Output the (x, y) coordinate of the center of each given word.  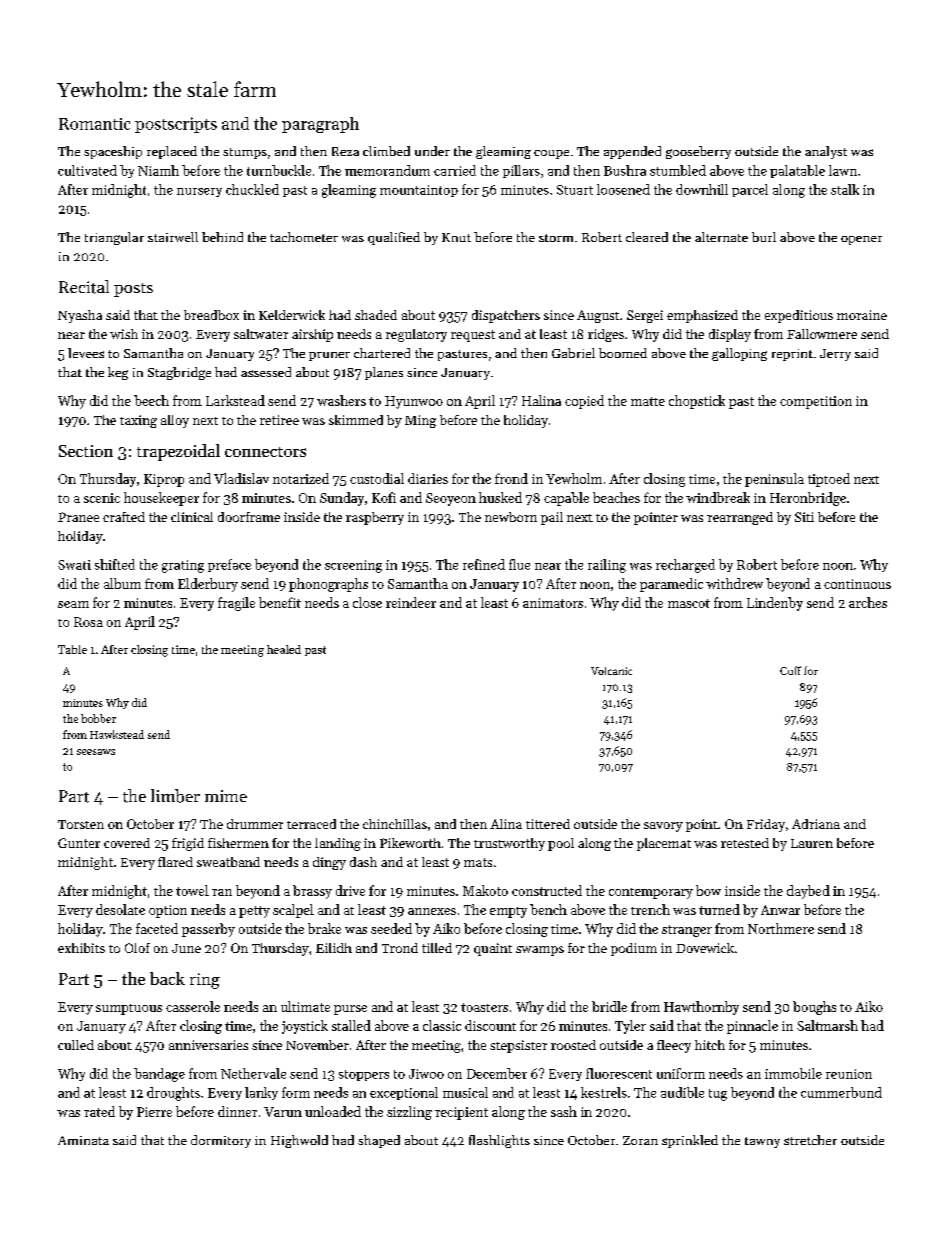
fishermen (238, 843)
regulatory (416, 335)
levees (86, 353)
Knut (456, 237)
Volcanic (611, 671)
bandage (159, 1075)
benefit (280, 602)
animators (553, 603)
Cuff (790, 670)
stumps (245, 153)
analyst (826, 152)
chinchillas (395, 824)
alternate (721, 237)
